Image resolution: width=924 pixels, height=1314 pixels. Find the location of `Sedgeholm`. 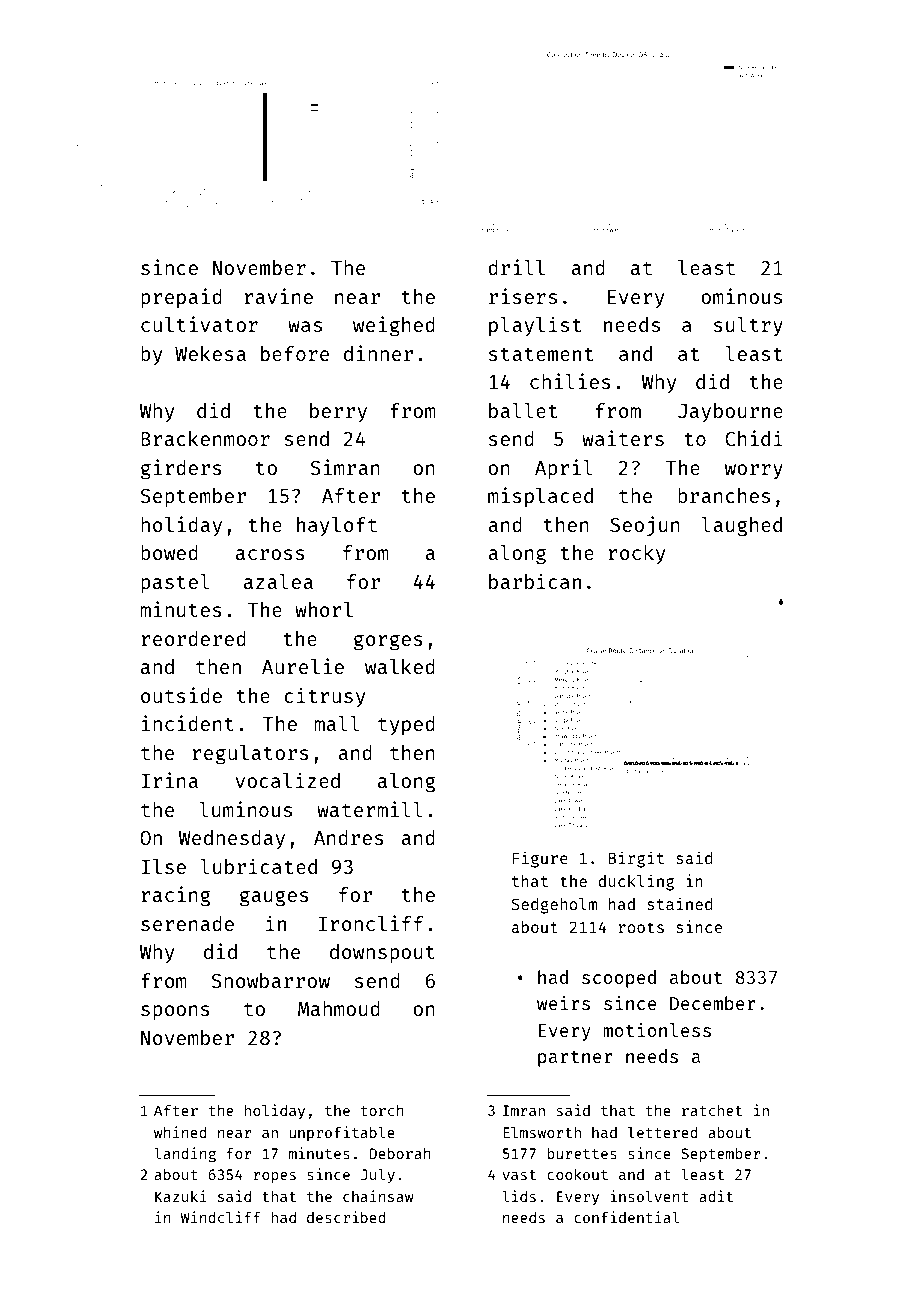

Sedgeholm is located at coordinates (554, 905).
